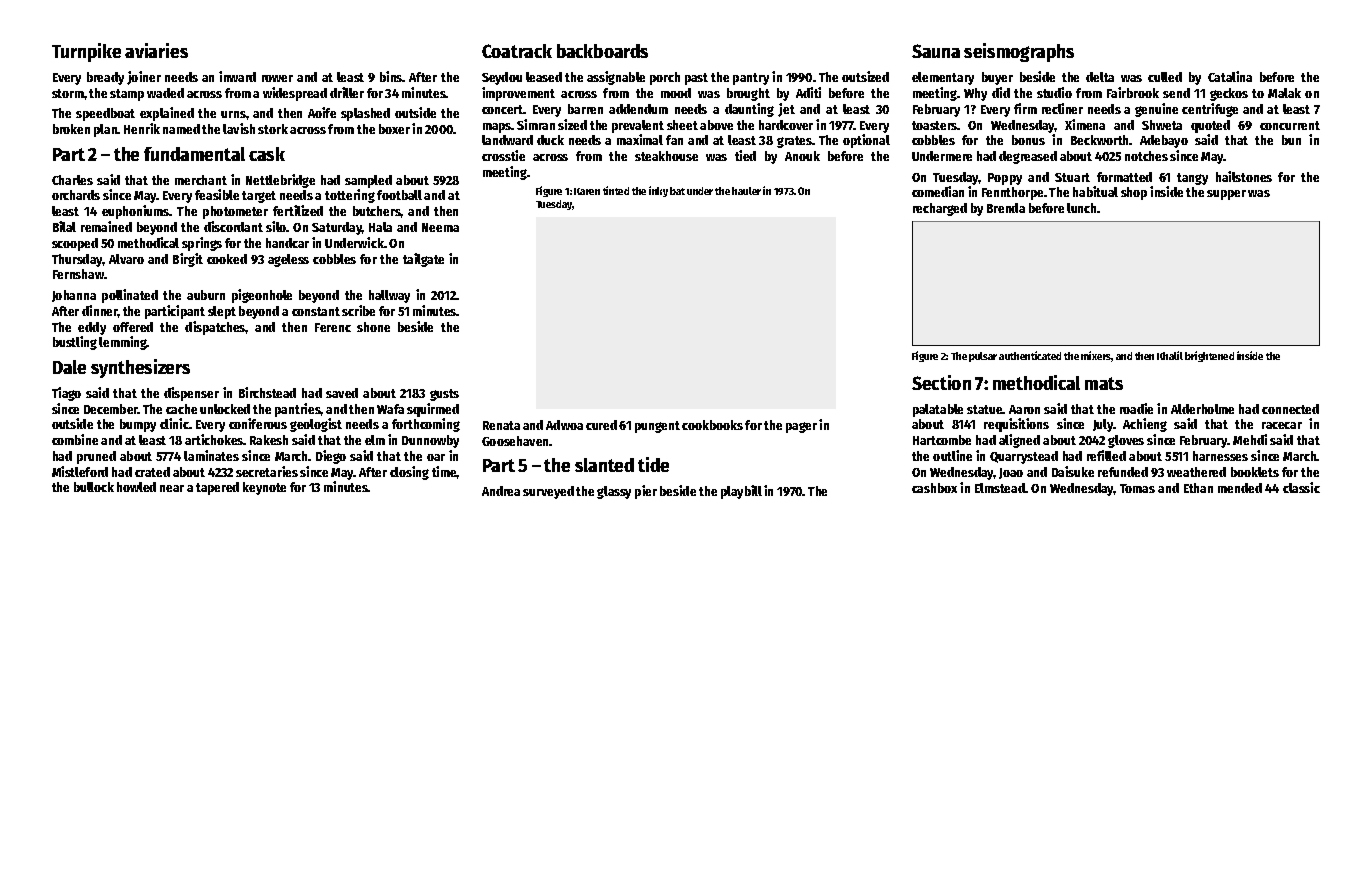 Image resolution: width=1372 pixels, height=887 pixels. What do you see at coordinates (1301, 487) in the screenshot?
I see `classic` at bounding box center [1301, 487].
